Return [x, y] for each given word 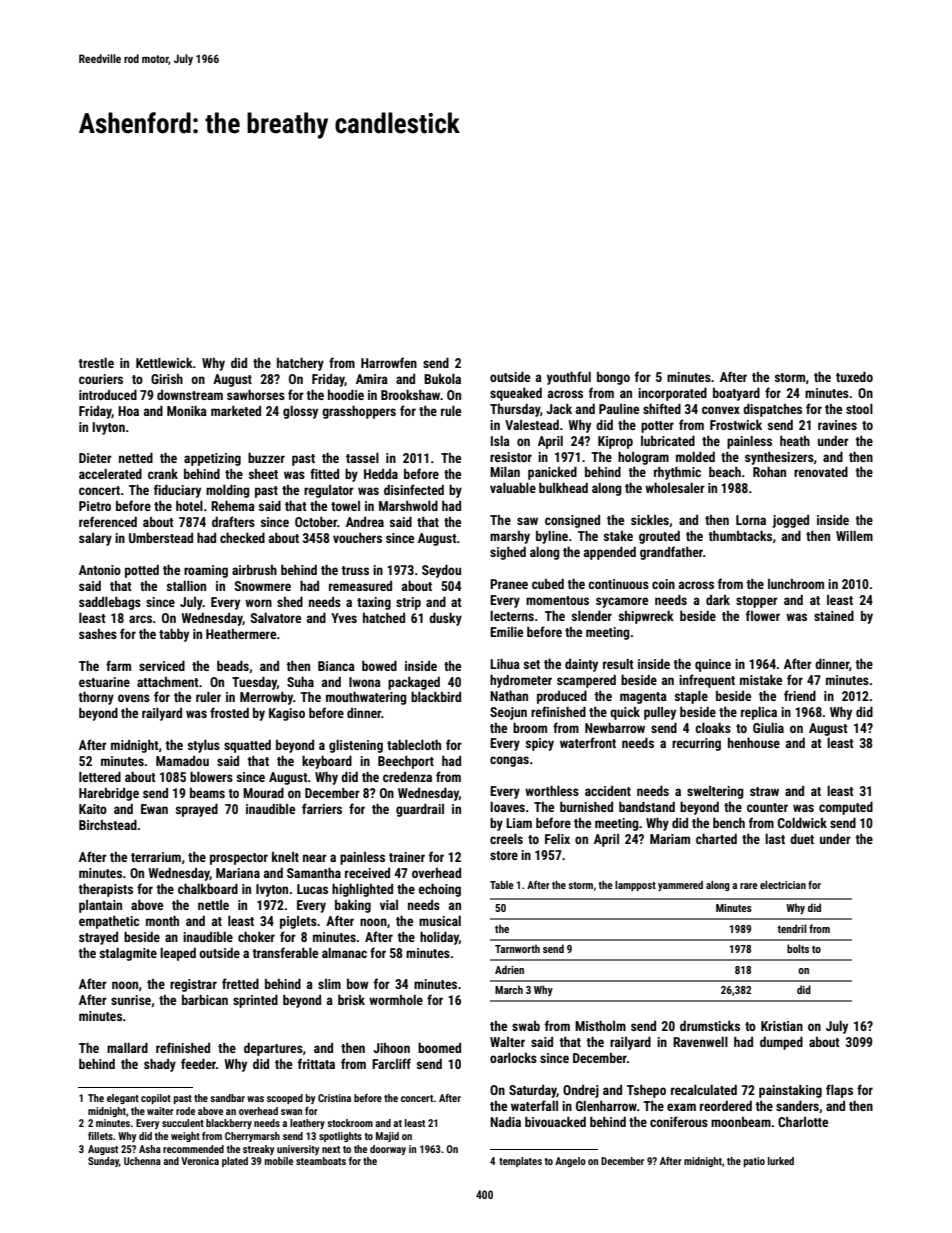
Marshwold [408, 506]
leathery [307, 1124]
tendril [792, 928]
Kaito [93, 809]
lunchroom [796, 584]
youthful [569, 378]
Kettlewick [164, 363]
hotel [189, 506]
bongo [613, 378]
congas [509, 761]
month [162, 921]
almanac [344, 953]
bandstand [647, 807]
